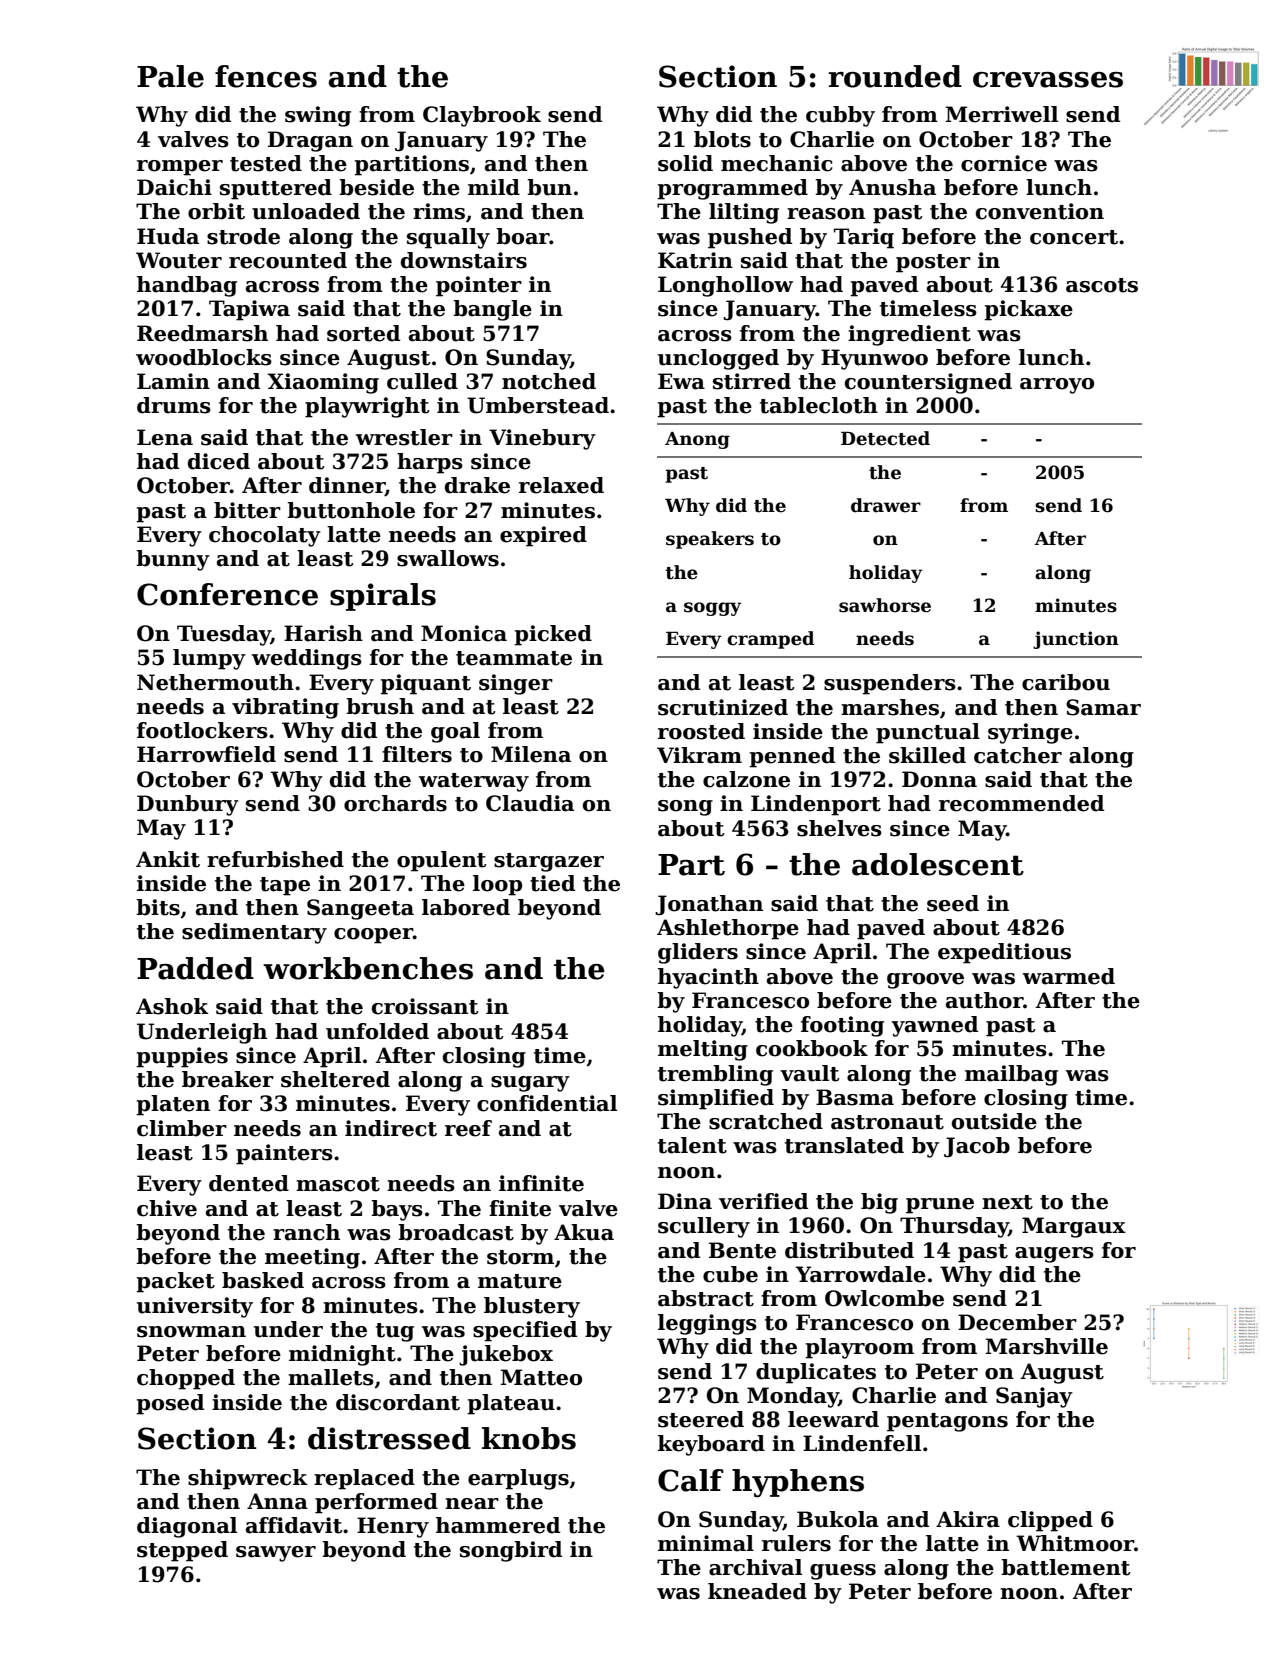  Describe the element at coordinates (172, 1006) in the screenshot. I see `Ashok` at that location.
